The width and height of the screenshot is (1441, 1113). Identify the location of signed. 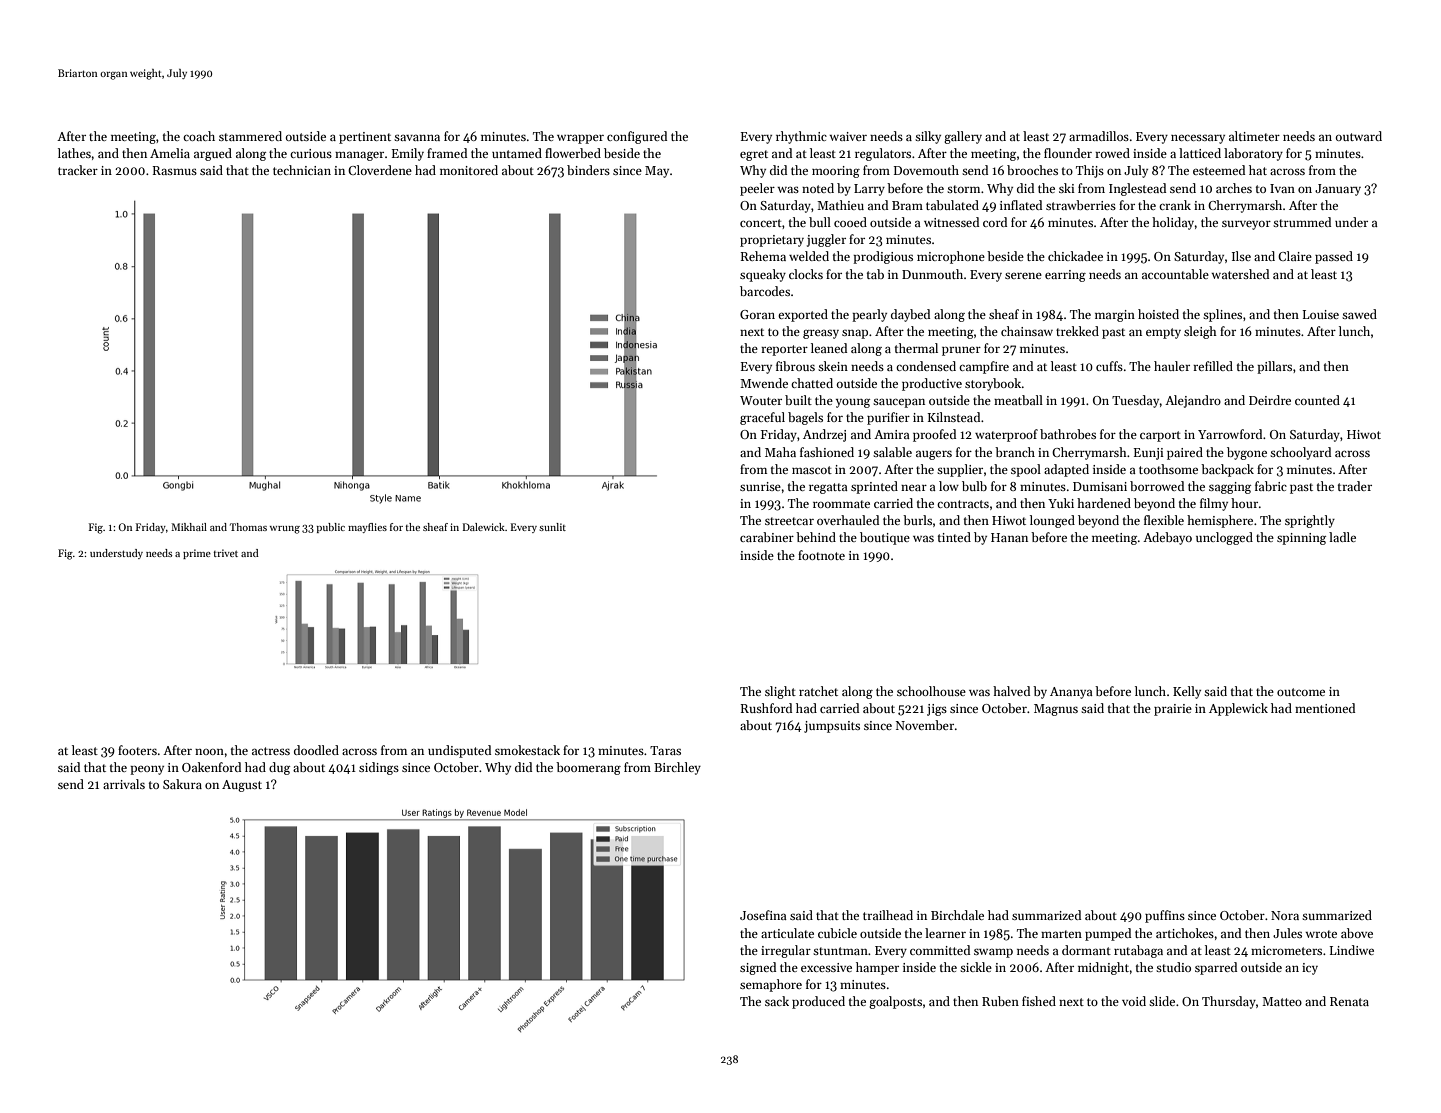
(758, 968).
